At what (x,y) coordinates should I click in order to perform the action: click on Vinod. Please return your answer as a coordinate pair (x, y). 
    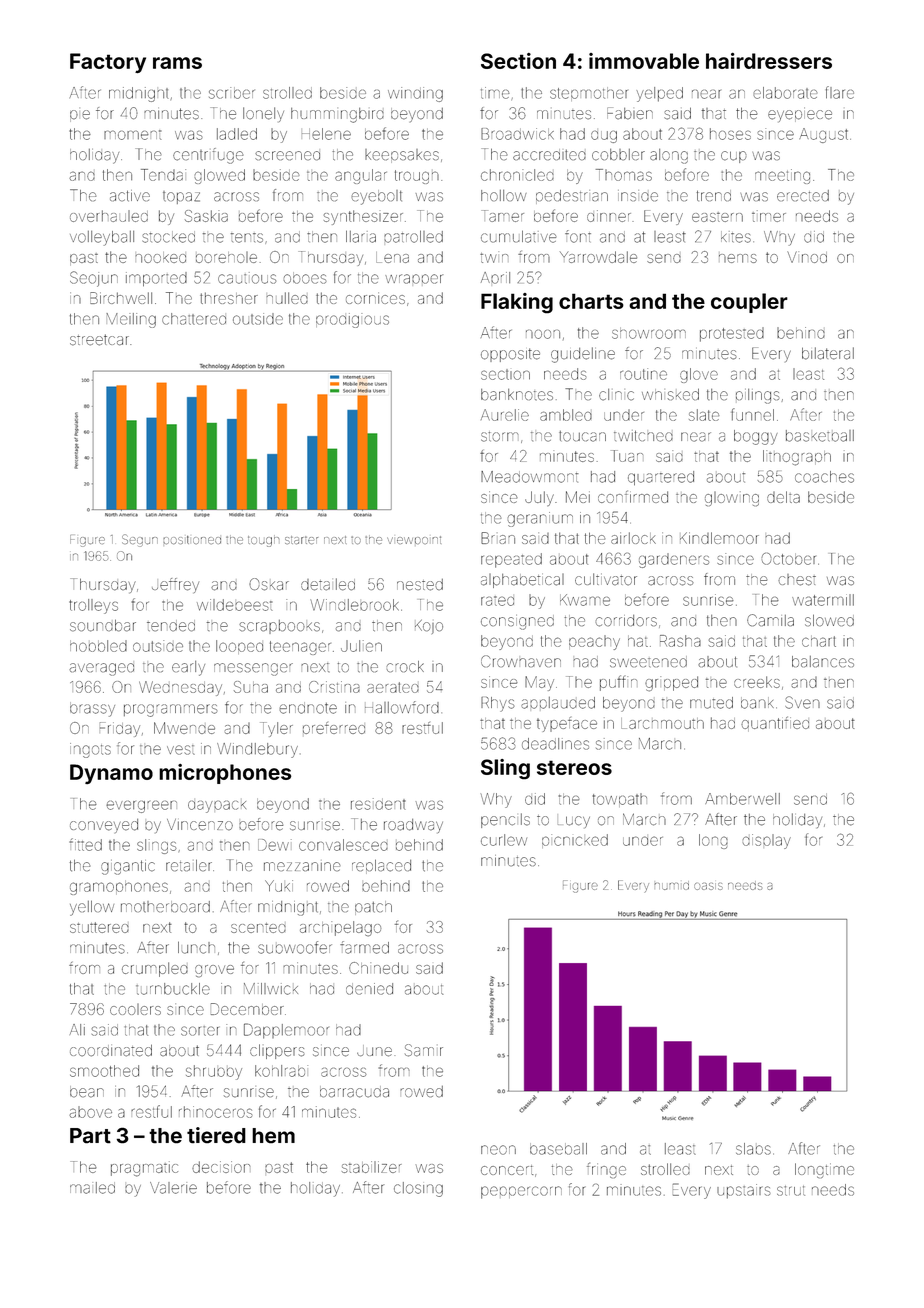
    Looking at the image, I should click on (807, 257).
